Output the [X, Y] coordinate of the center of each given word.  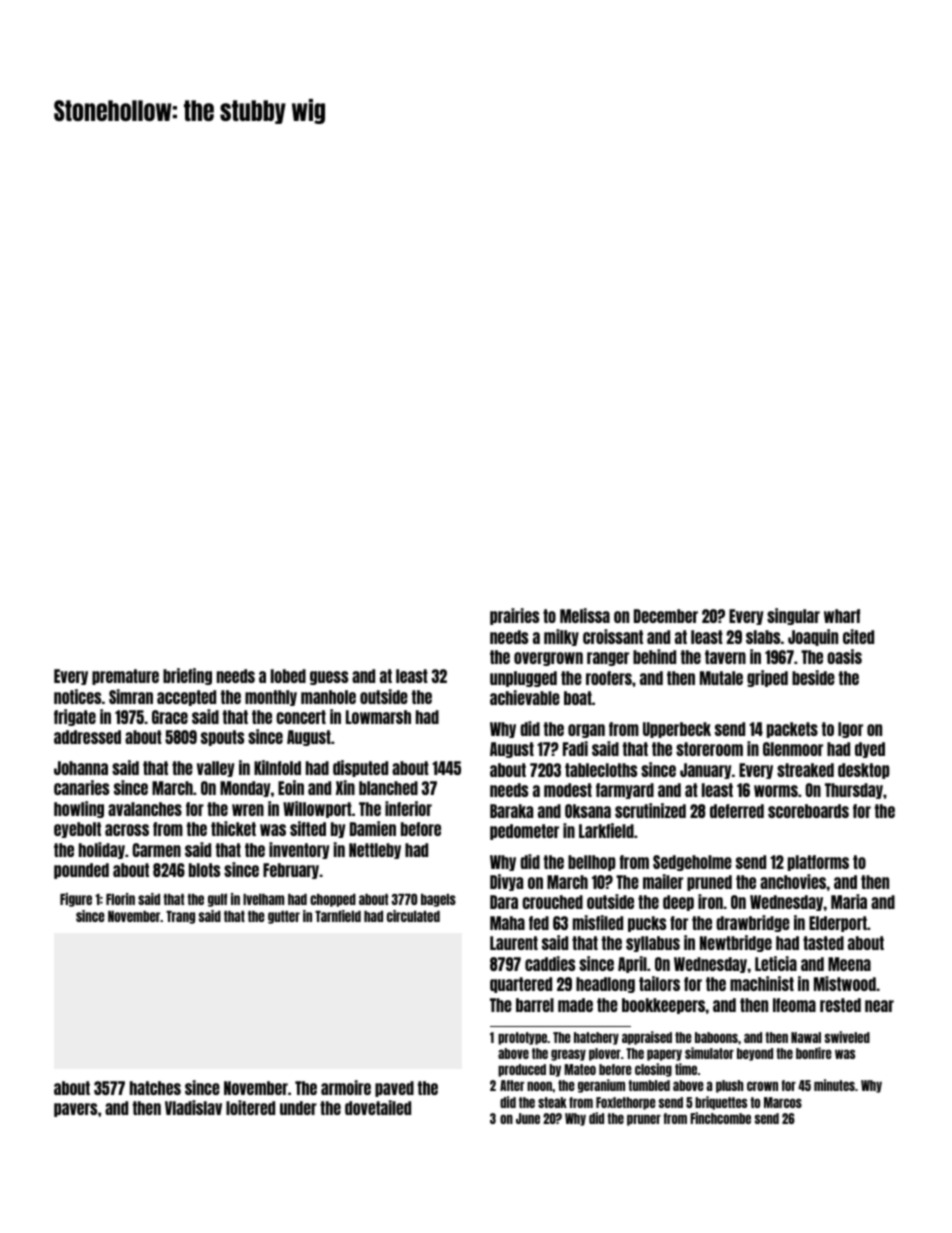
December [666, 616]
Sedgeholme [692, 863]
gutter [284, 917]
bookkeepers [663, 1006]
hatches [155, 1088]
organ [586, 731]
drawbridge [753, 923]
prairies [514, 616]
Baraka [511, 811]
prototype [522, 1038]
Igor [850, 730]
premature [125, 677]
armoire [346, 1087]
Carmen [156, 850]
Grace [170, 717]
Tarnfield [338, 916]
